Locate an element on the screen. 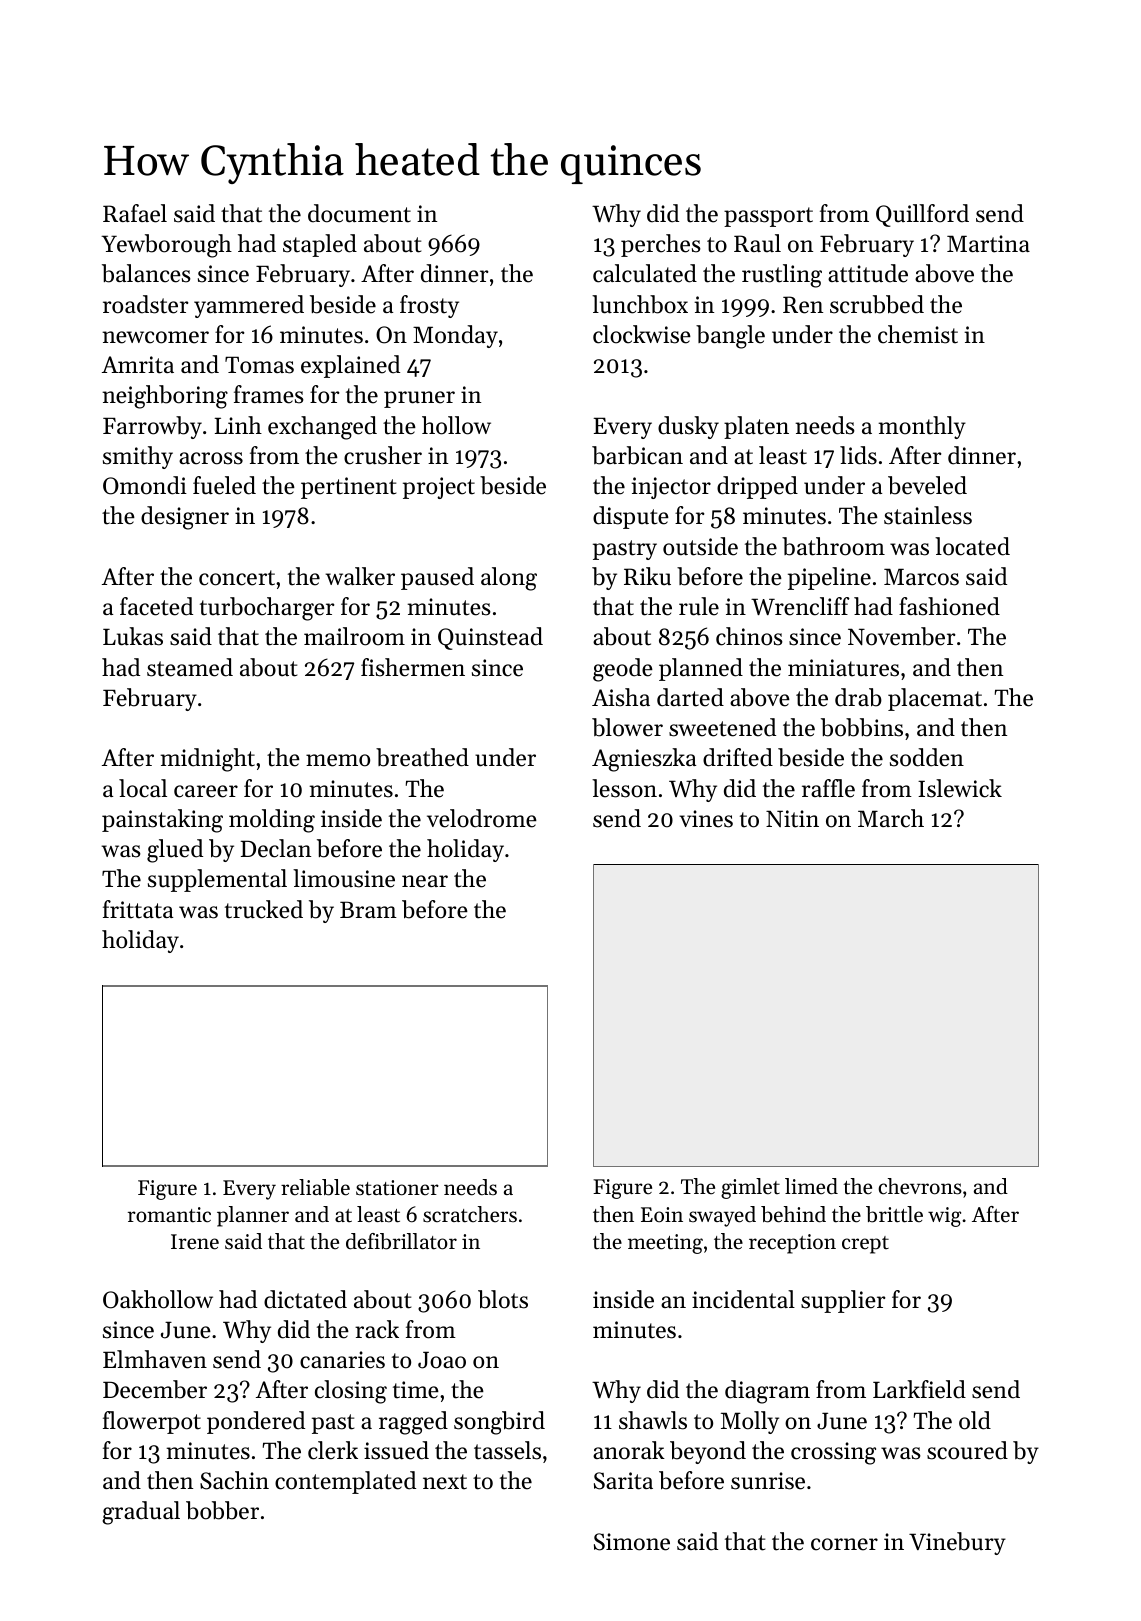 This screenshot has height=1621, width=1141. near is located at coordinates (425, 881).
